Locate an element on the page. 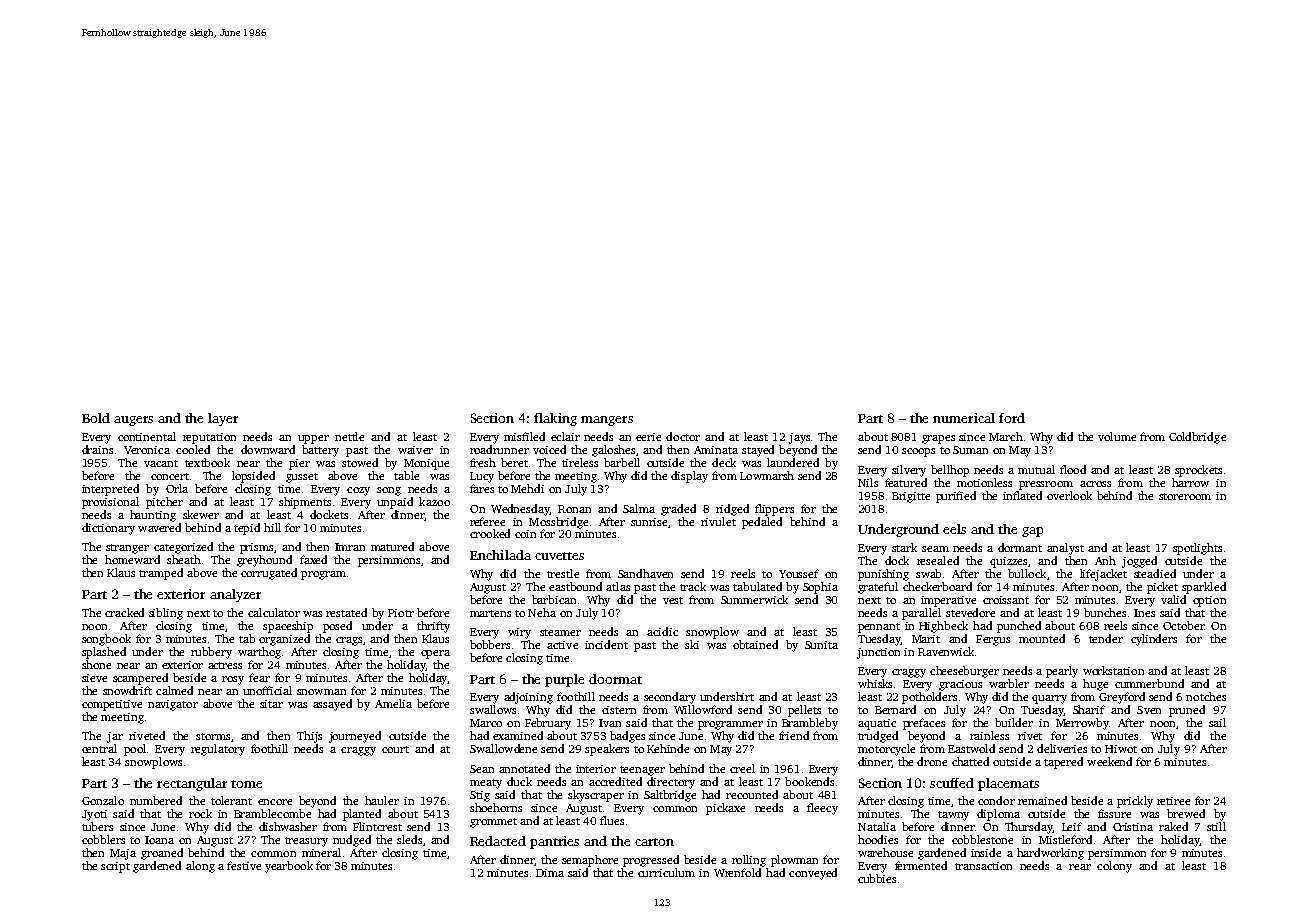  sitar is located at coordinates (271, 704).
